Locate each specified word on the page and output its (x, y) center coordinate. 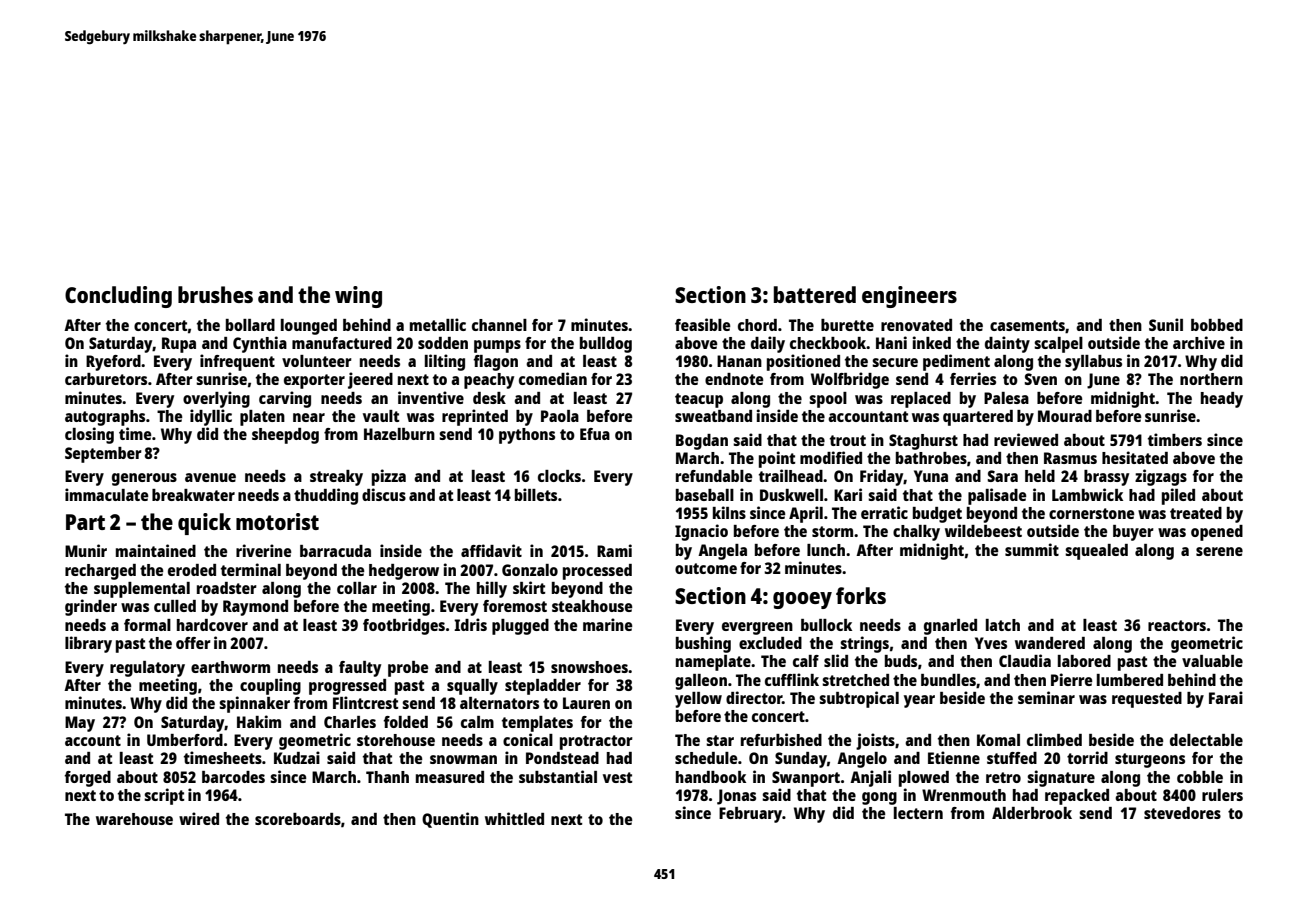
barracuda (335, 551)
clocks (559, 476)
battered (815, 294)
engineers (909, 297)
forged (88, 779)
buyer (1133, 533)
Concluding (118, 297)
